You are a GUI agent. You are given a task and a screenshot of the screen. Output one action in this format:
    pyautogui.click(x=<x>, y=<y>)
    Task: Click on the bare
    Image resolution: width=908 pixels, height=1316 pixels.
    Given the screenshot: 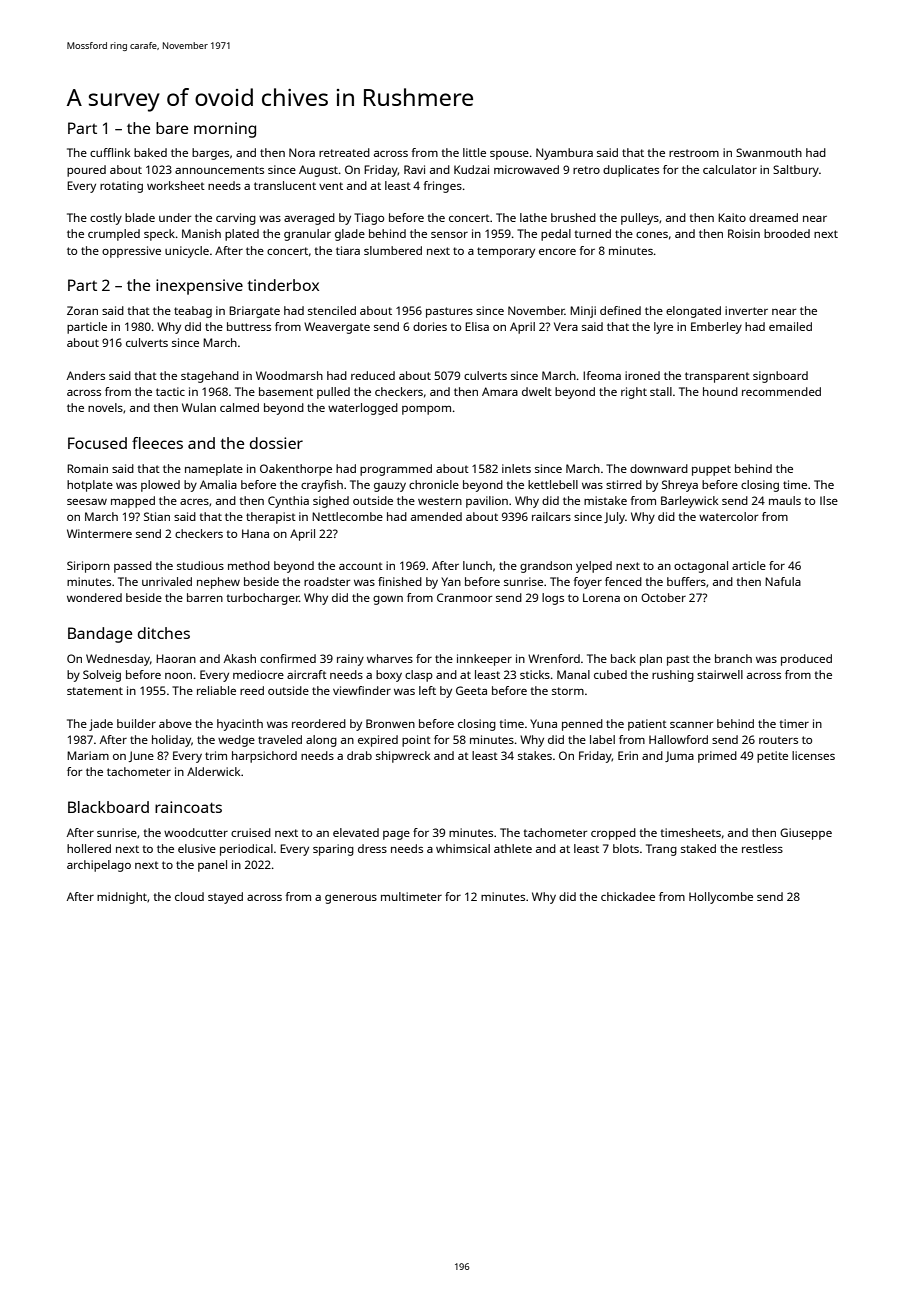 What is the action you would take?
    pyautogui.click(x=172, y=128)
